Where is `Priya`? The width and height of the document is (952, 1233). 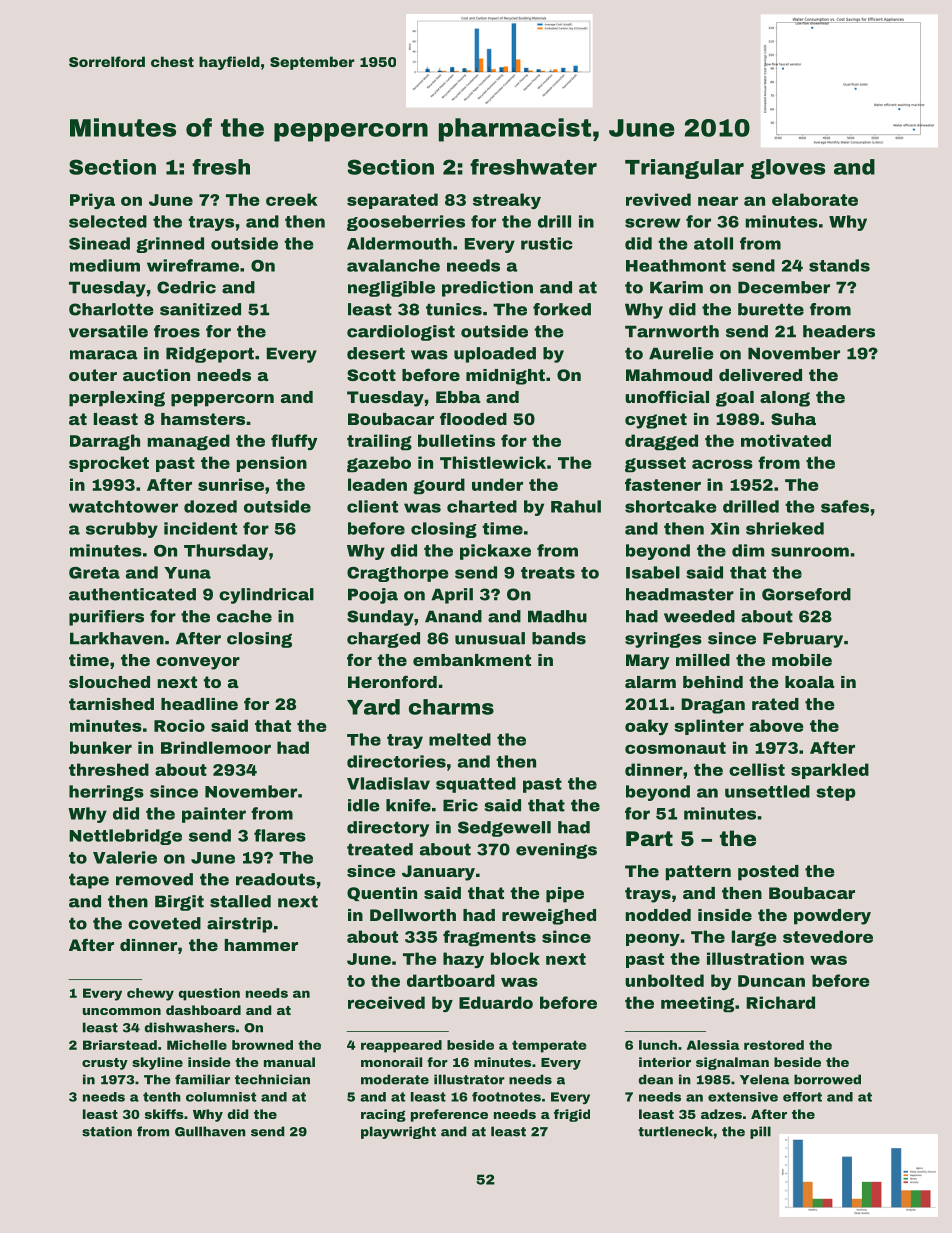
Priya is located at coordinates (92, 201).
